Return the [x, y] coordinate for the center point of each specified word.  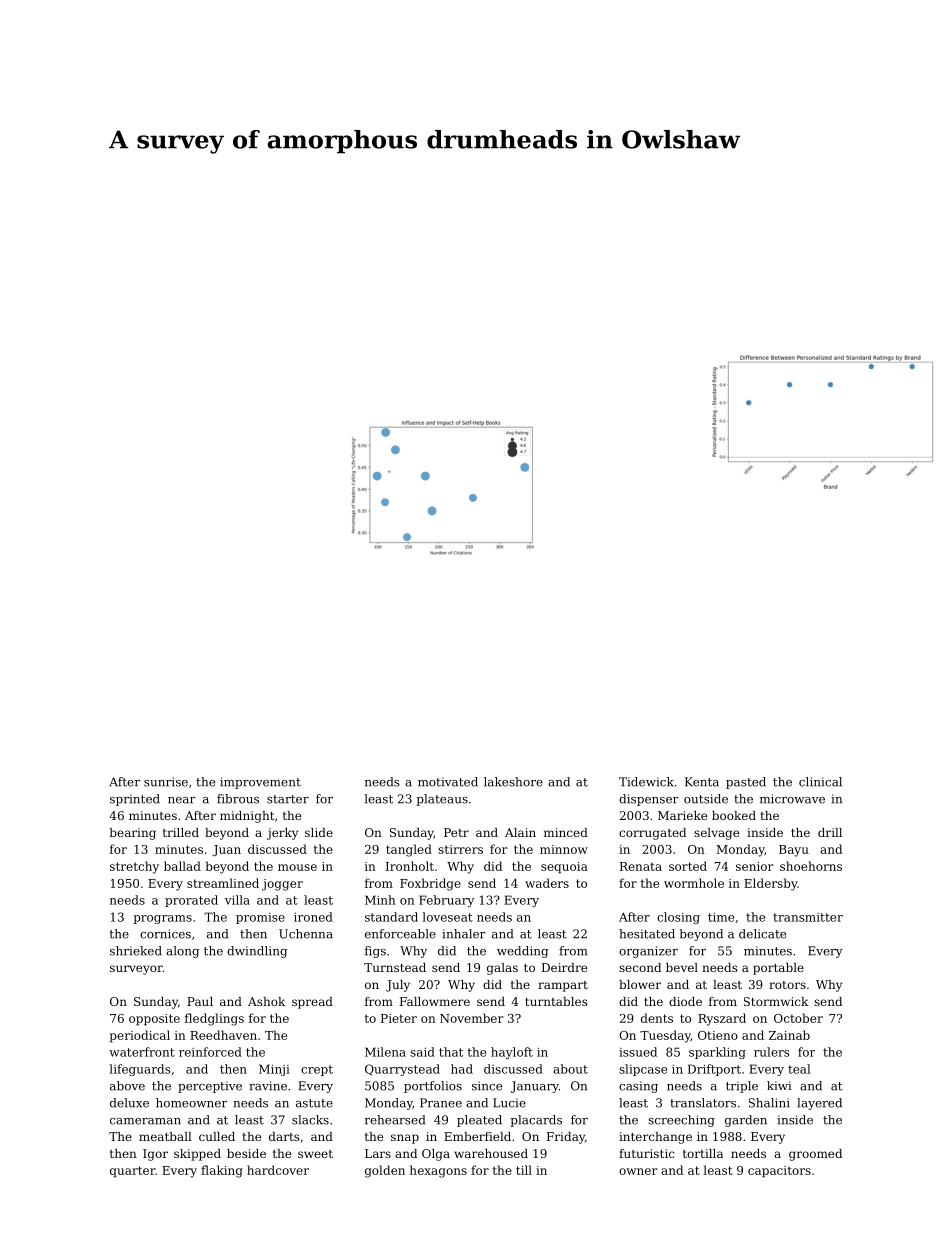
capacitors [779, 1172]
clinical [820, 782]
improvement [260, 783]
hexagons [438, 1171]
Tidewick [646, 782]
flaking [222, 1171]
